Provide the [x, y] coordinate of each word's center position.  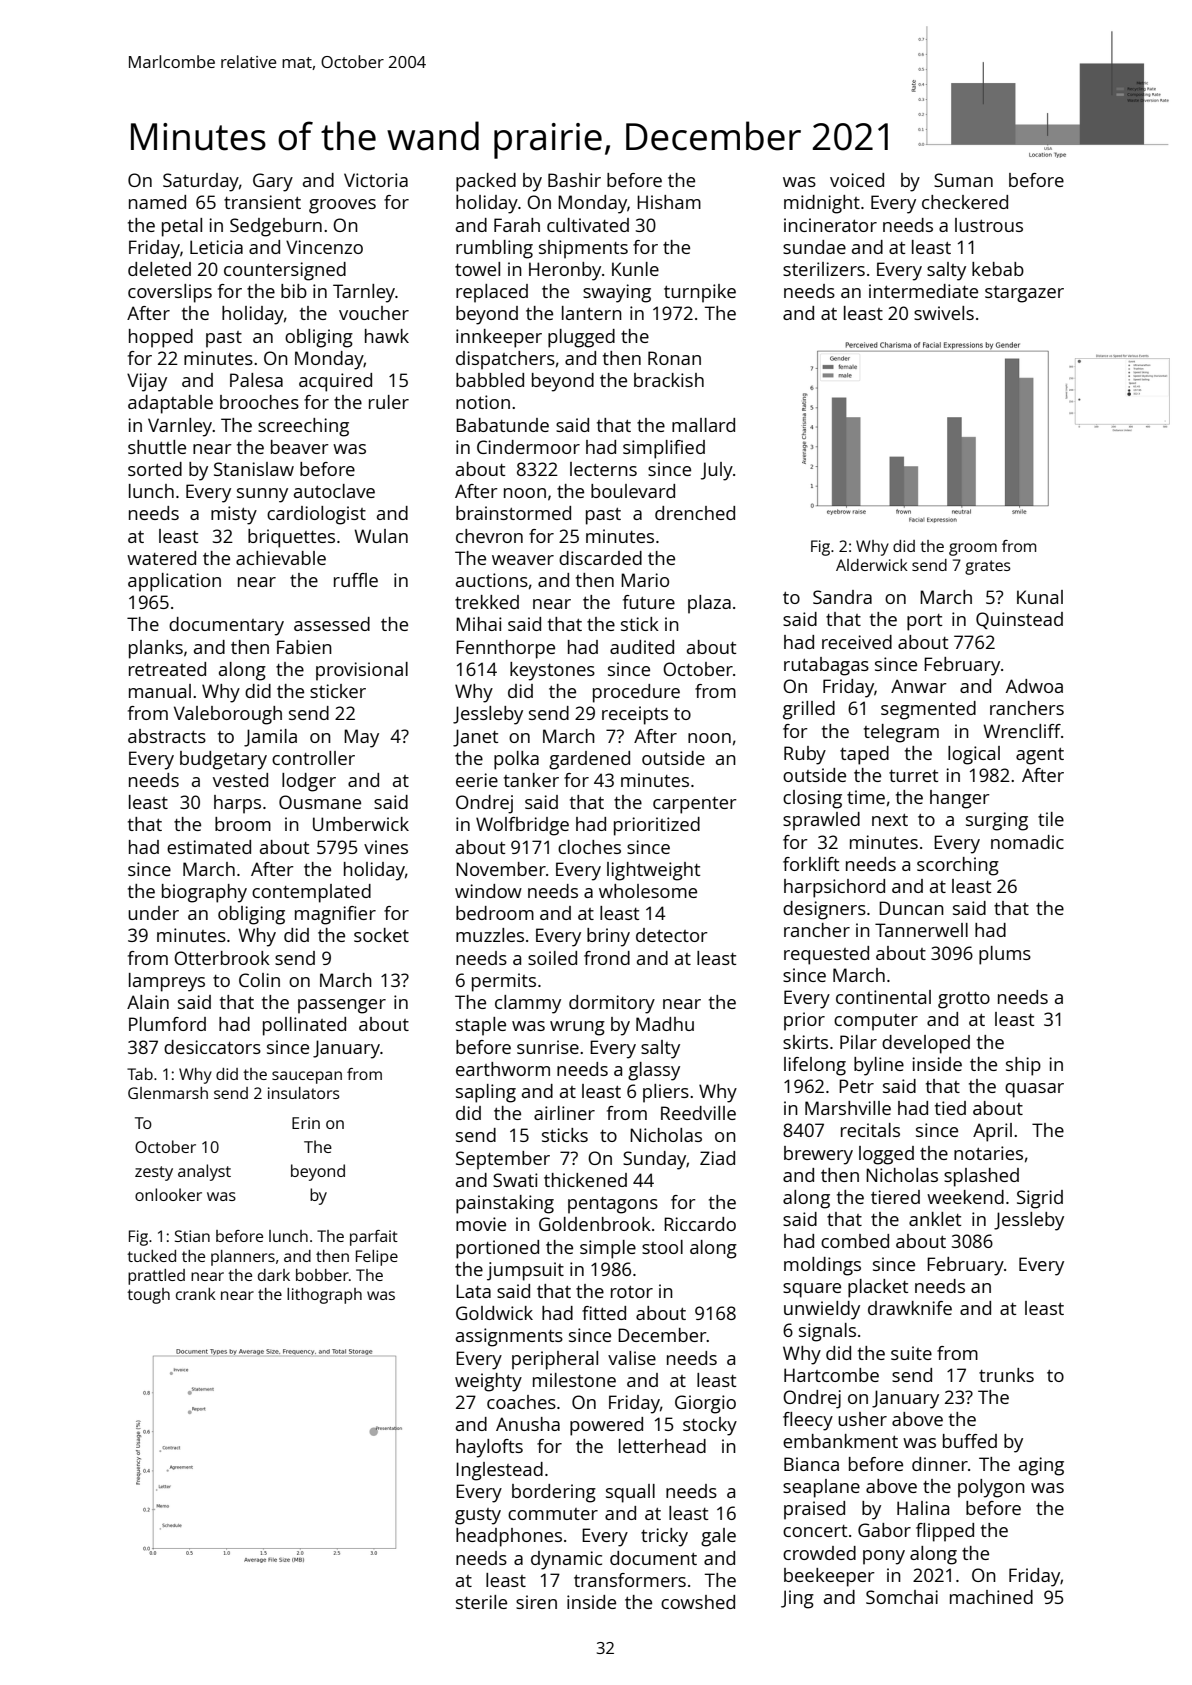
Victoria [376, 180]
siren [536, 1602]
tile [1051, 819]
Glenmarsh [168, 1093]
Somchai [902, 1597]
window [488, 891]
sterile [481, 1602]
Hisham [669, 202]
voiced [857, 180]
